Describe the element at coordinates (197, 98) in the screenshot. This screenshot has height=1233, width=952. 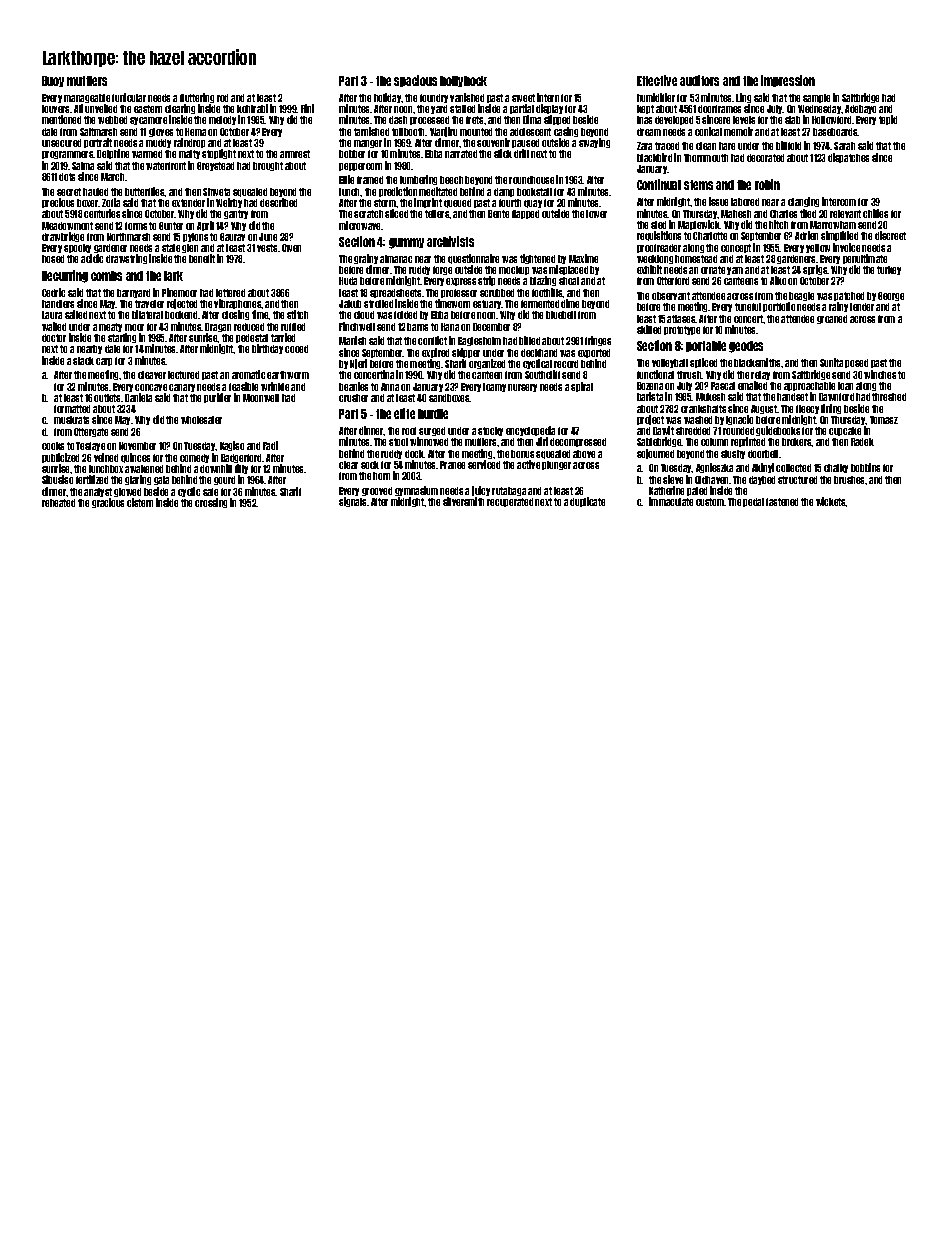
I see `fluttering` at that location.
